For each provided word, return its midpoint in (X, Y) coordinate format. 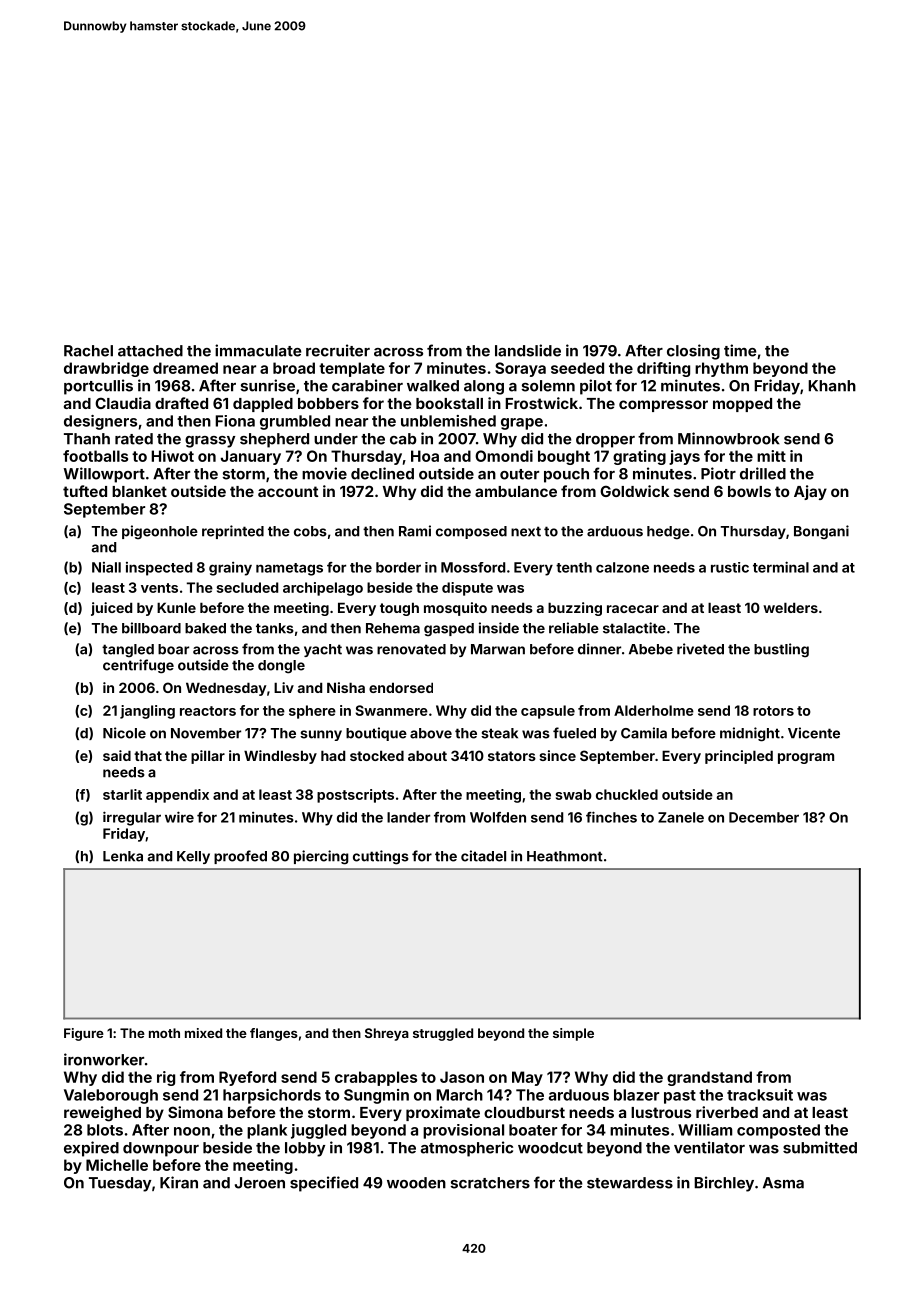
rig (166, 1078)
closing (693, 352)
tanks (275, 628)
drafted (181, 403)
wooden (416, 1183)
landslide (528, 350)
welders (790, 607)
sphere (312, 712)
